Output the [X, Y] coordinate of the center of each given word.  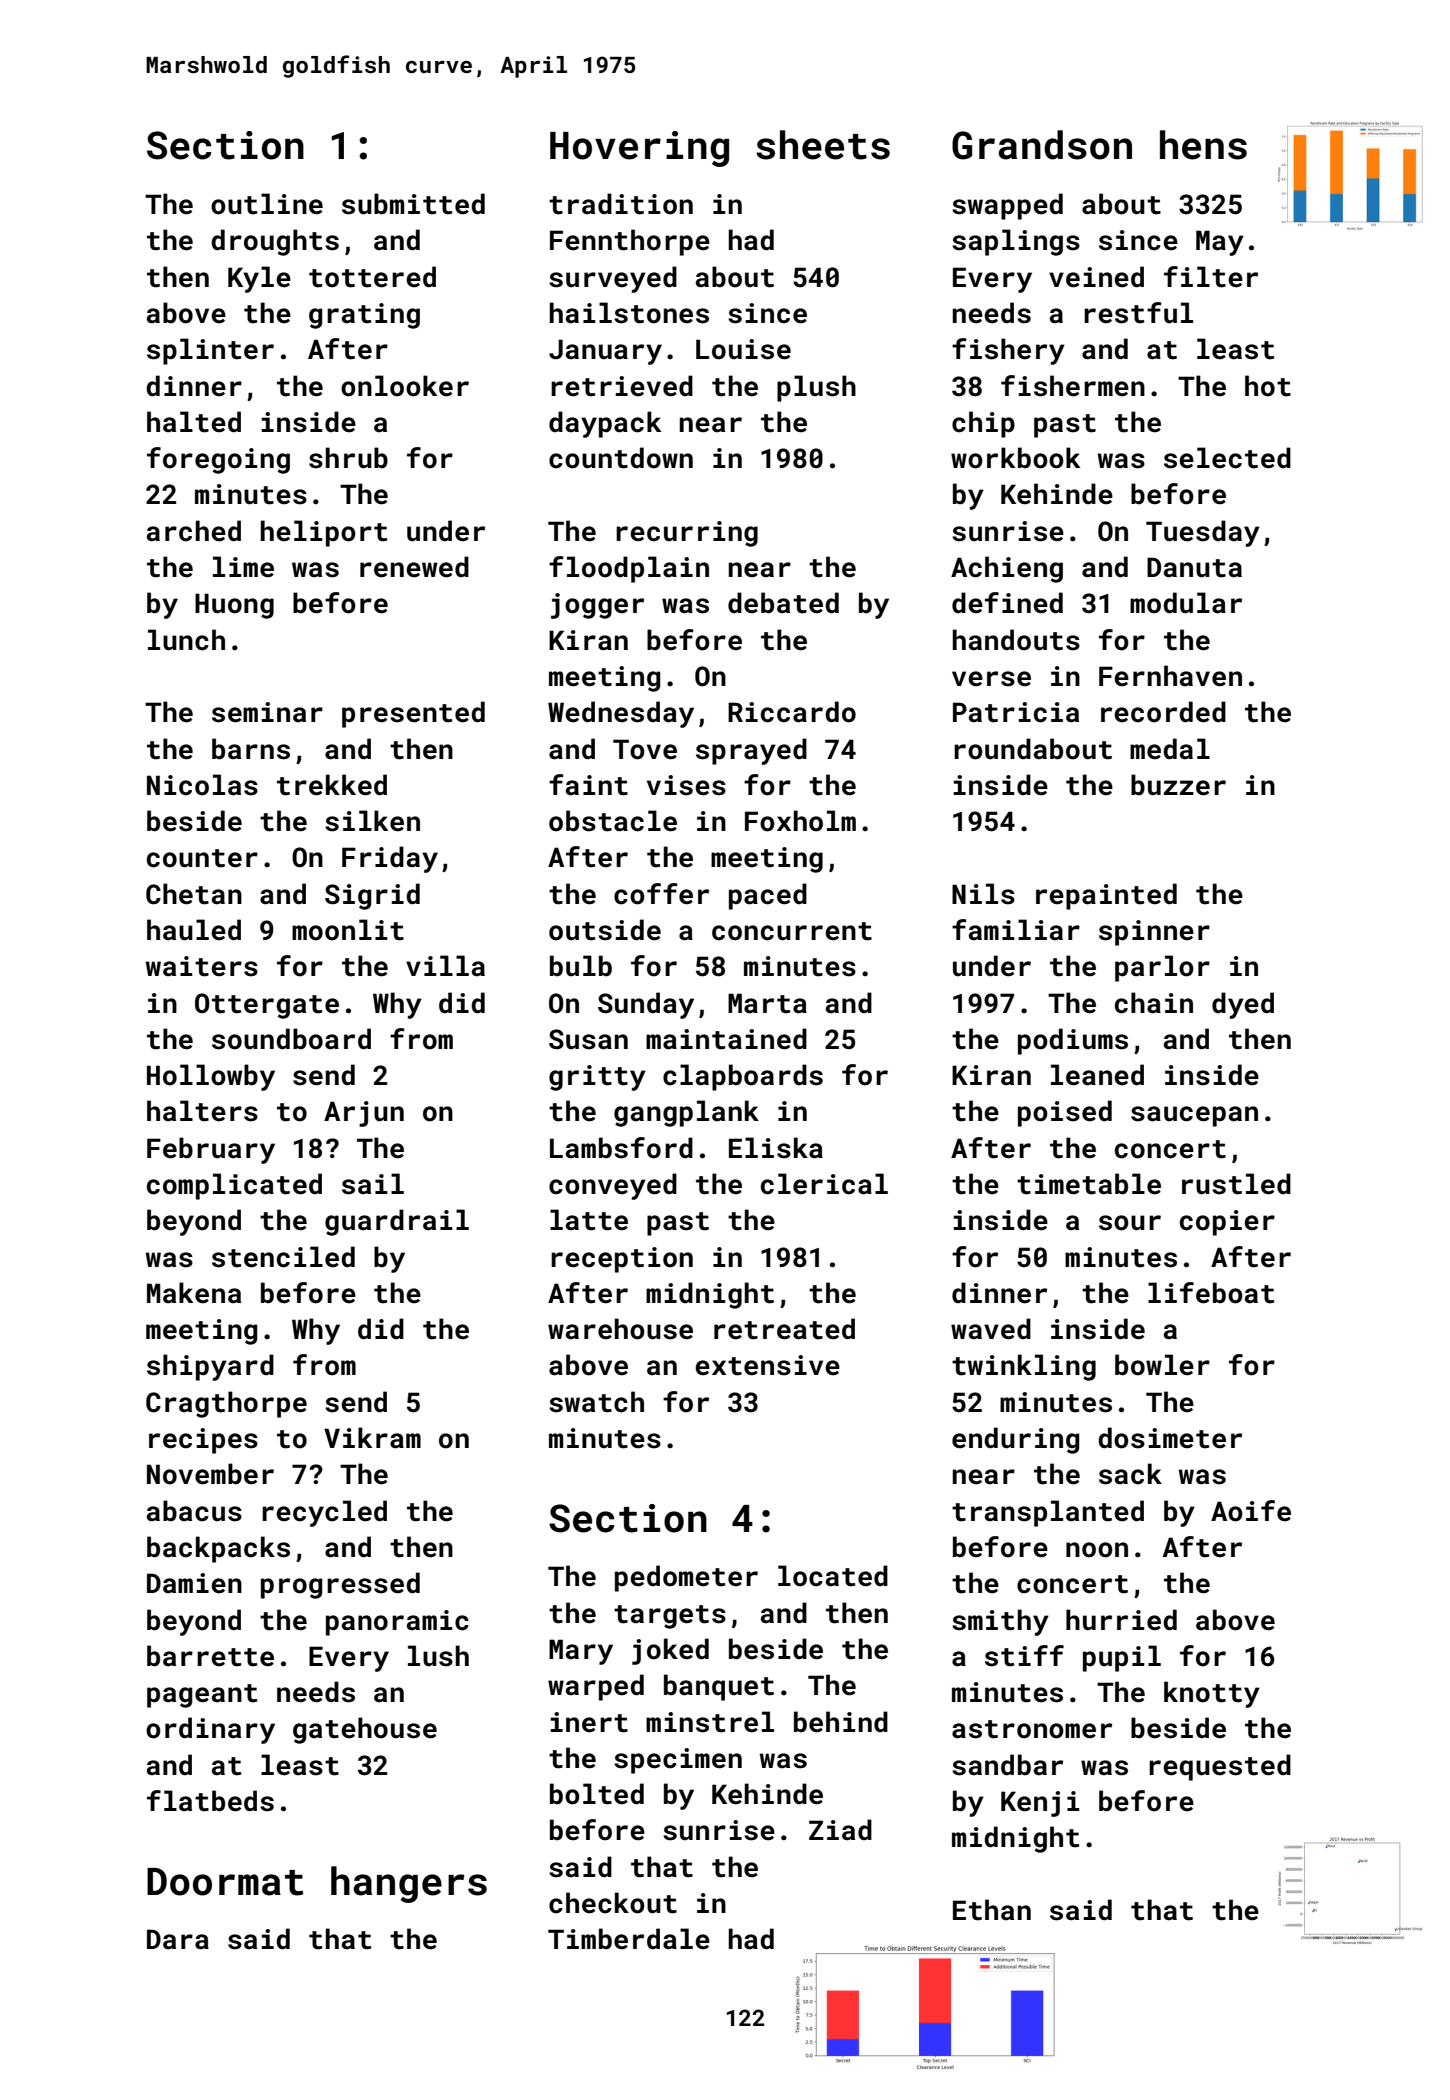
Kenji [1040, 1804]
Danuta [1194, 567]
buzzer [1178, 785]
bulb [581, 966]
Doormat [225, 1882]
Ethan [992, 1910]
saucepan [1194, 1116]
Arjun [364, 1114]
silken [372, 821]
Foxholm [800, 821]
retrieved [622, 386]
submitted [413, 204]
